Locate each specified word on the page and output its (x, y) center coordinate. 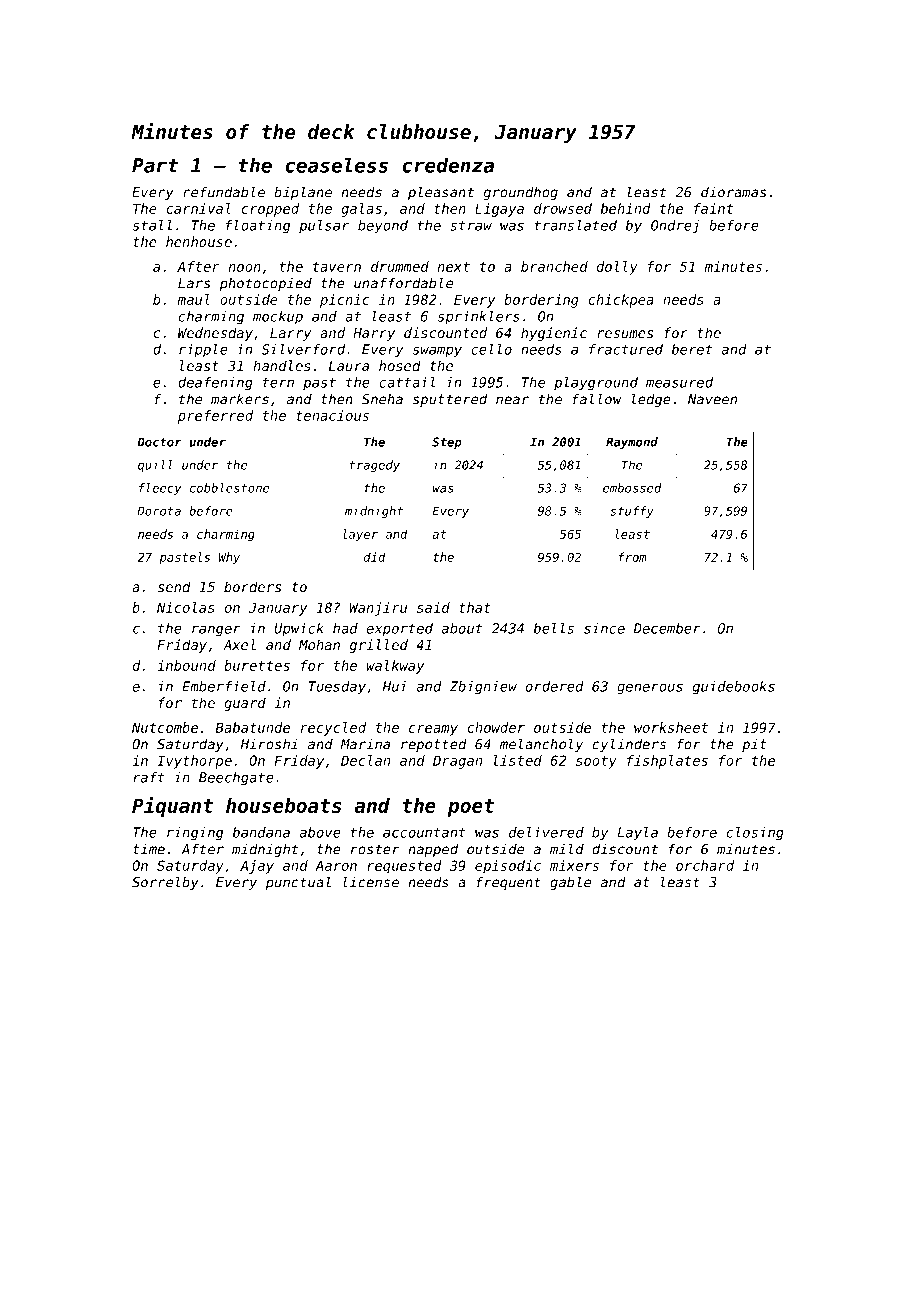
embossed (632, 488)
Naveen (712, 399)
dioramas (733, 192)
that (475, 607)
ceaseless (336, 165)
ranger (216, 631)
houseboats (283, 805)
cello (491, 349)
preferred (215, 417)
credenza (448, 165)
